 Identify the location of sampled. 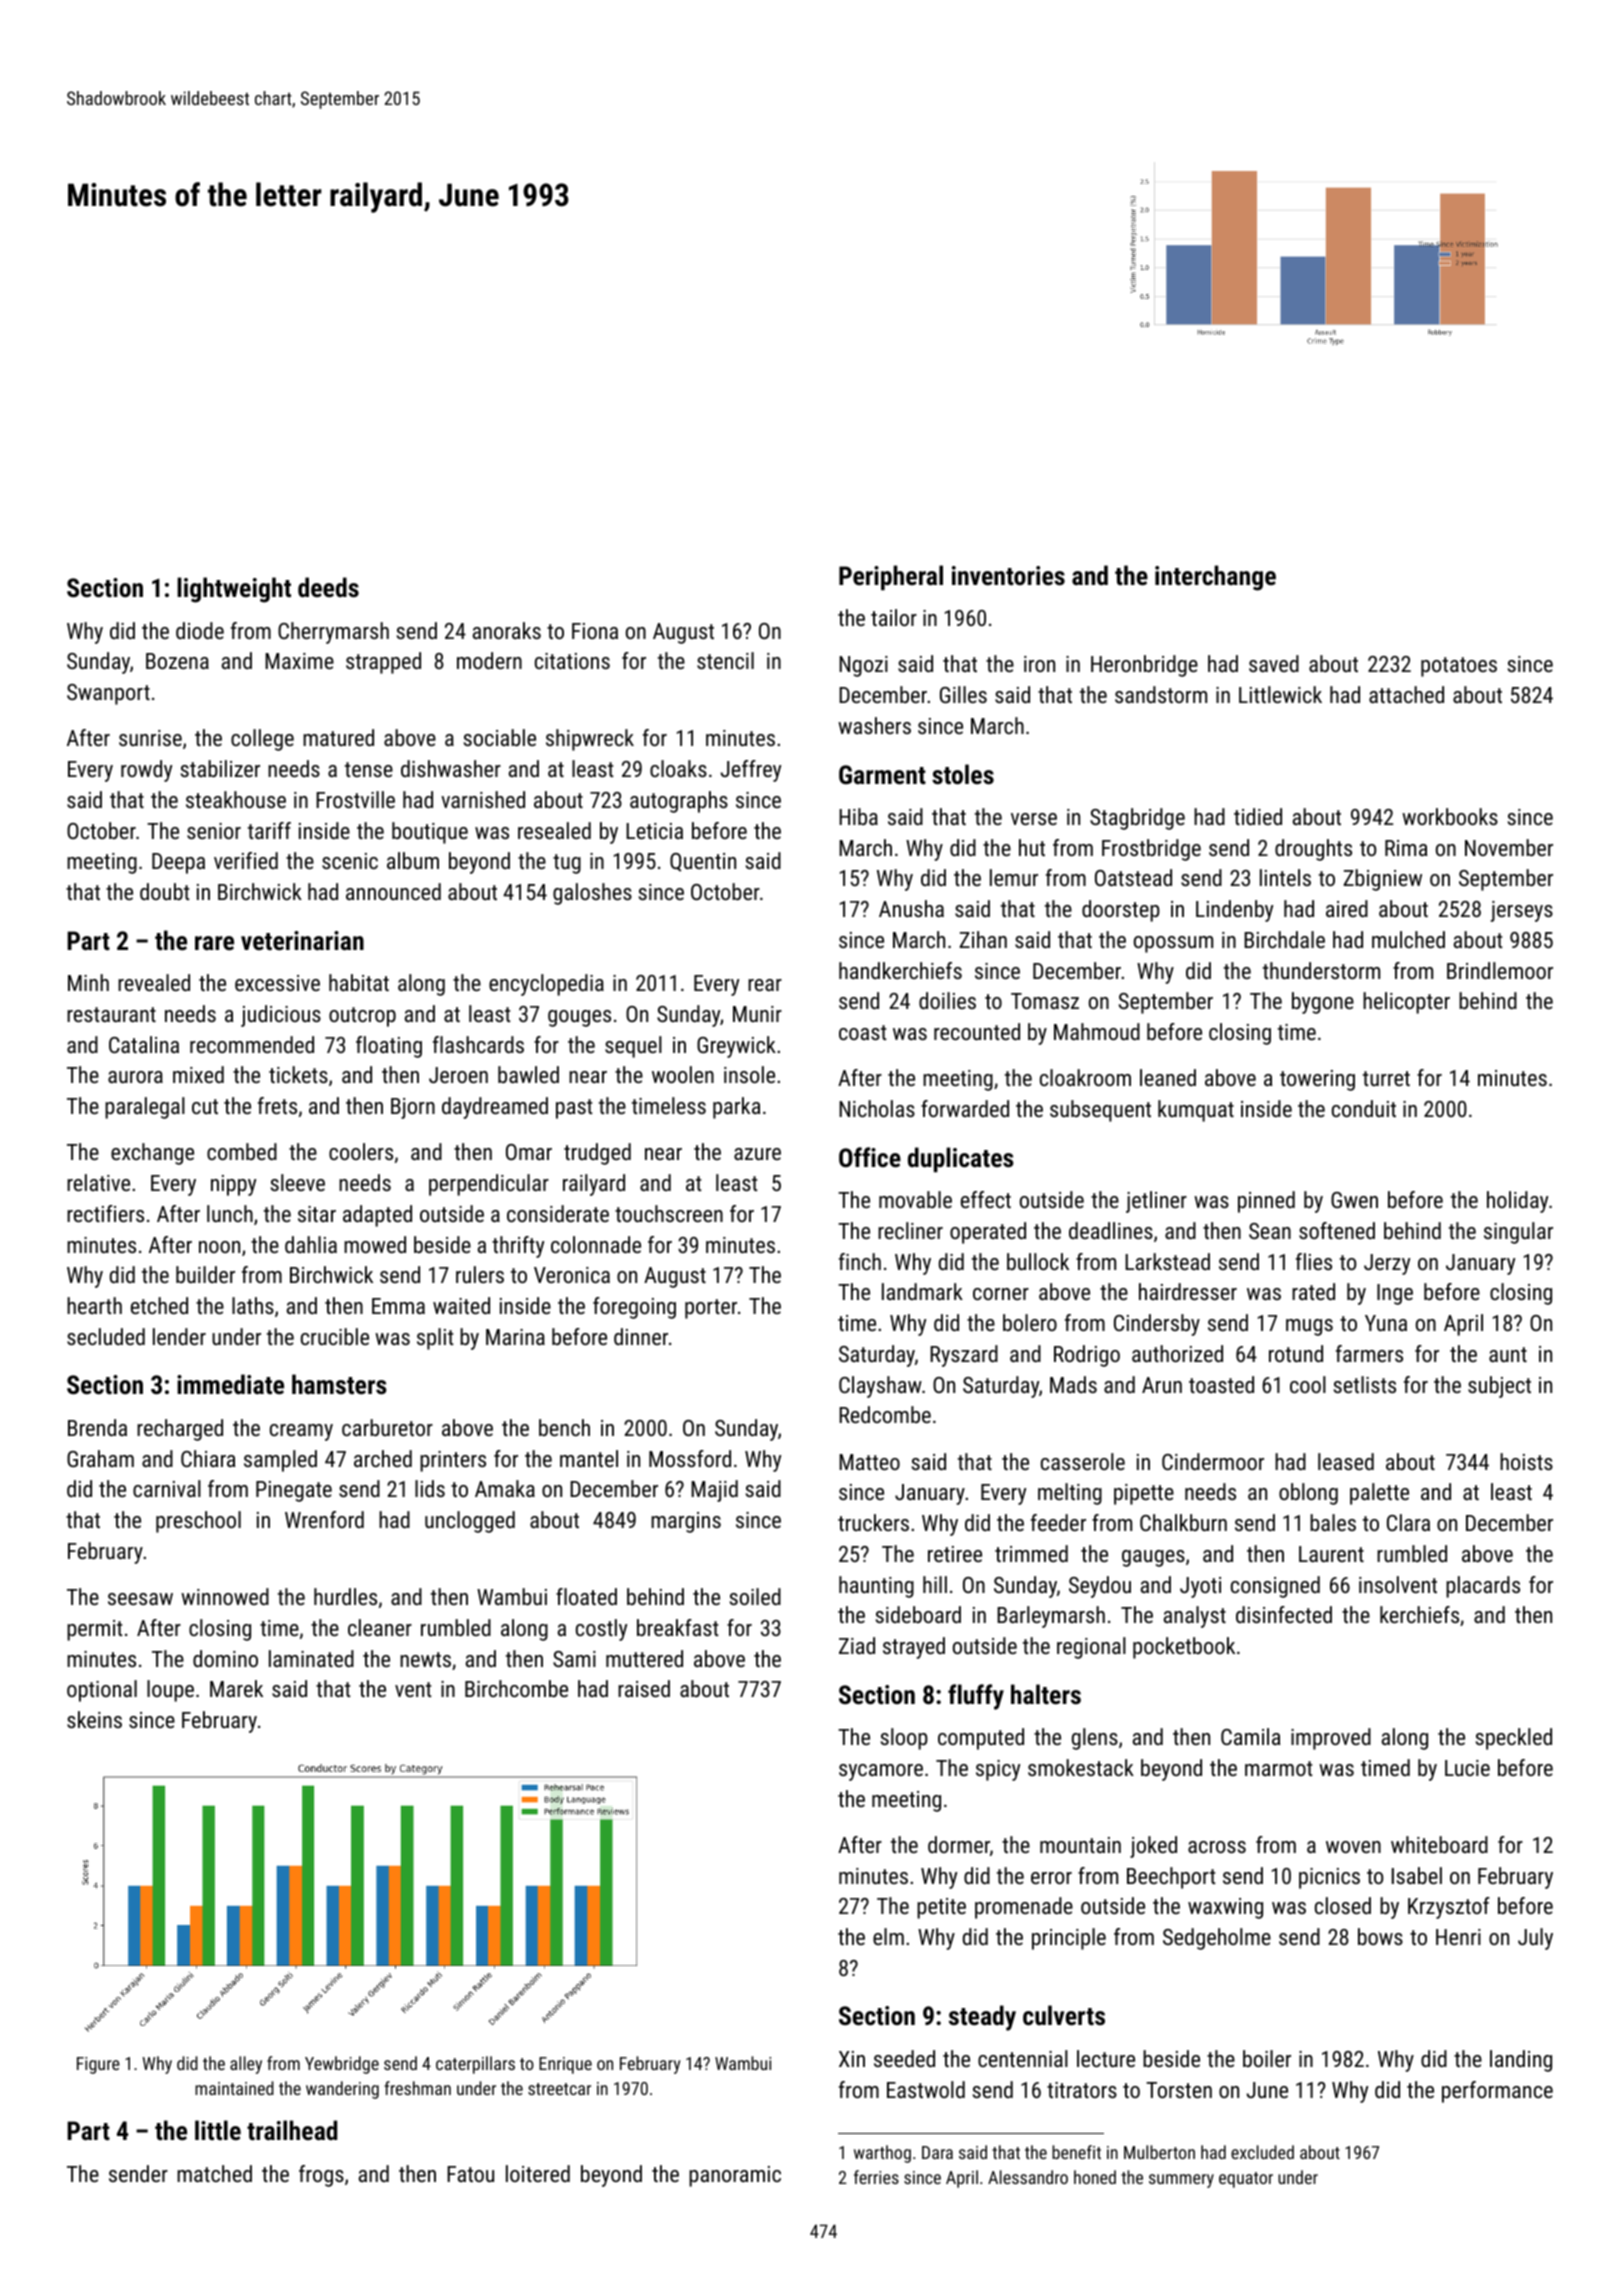
(280, 1461).
